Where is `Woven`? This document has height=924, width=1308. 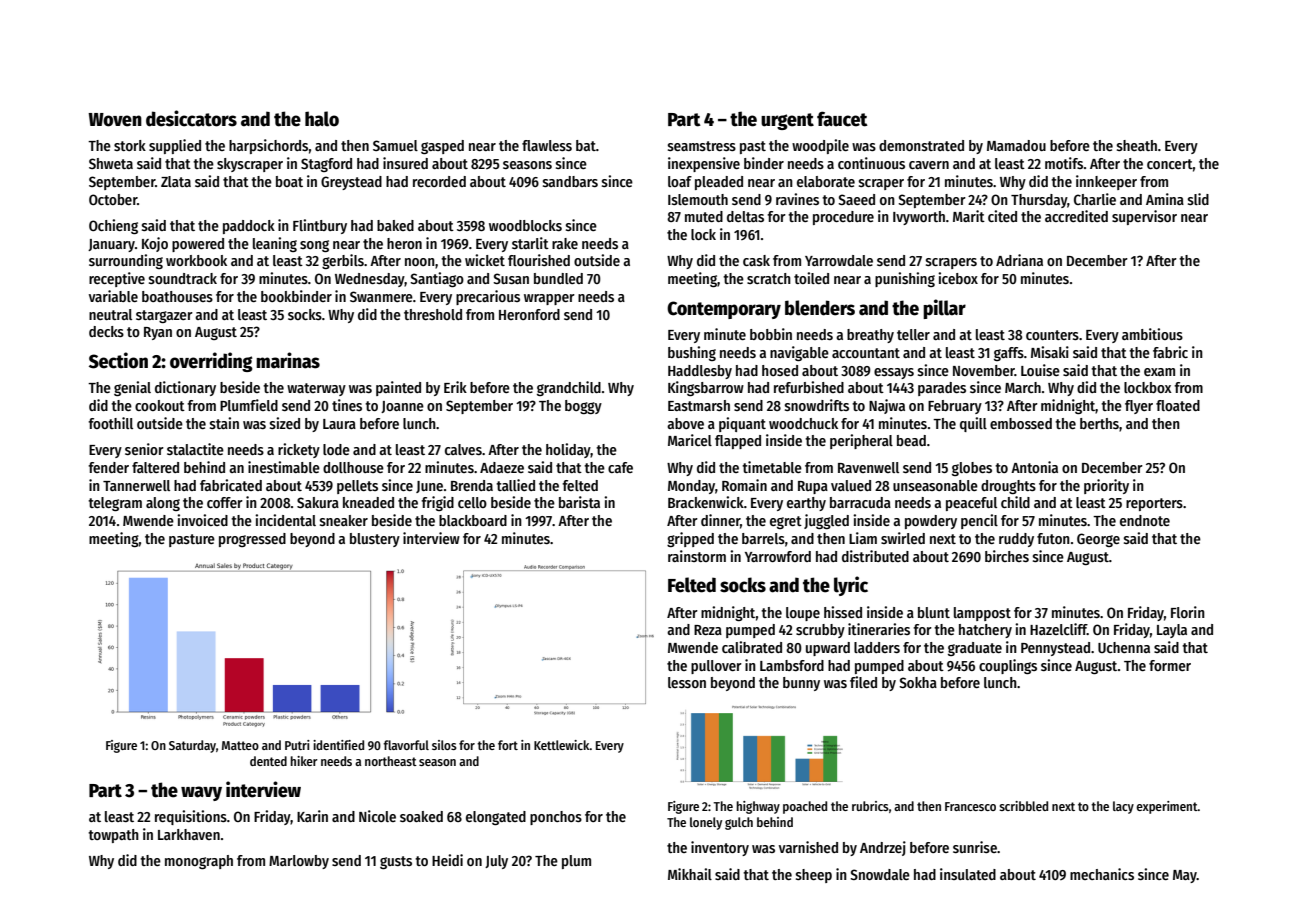
Woven is located at coordinates (115, 120).
